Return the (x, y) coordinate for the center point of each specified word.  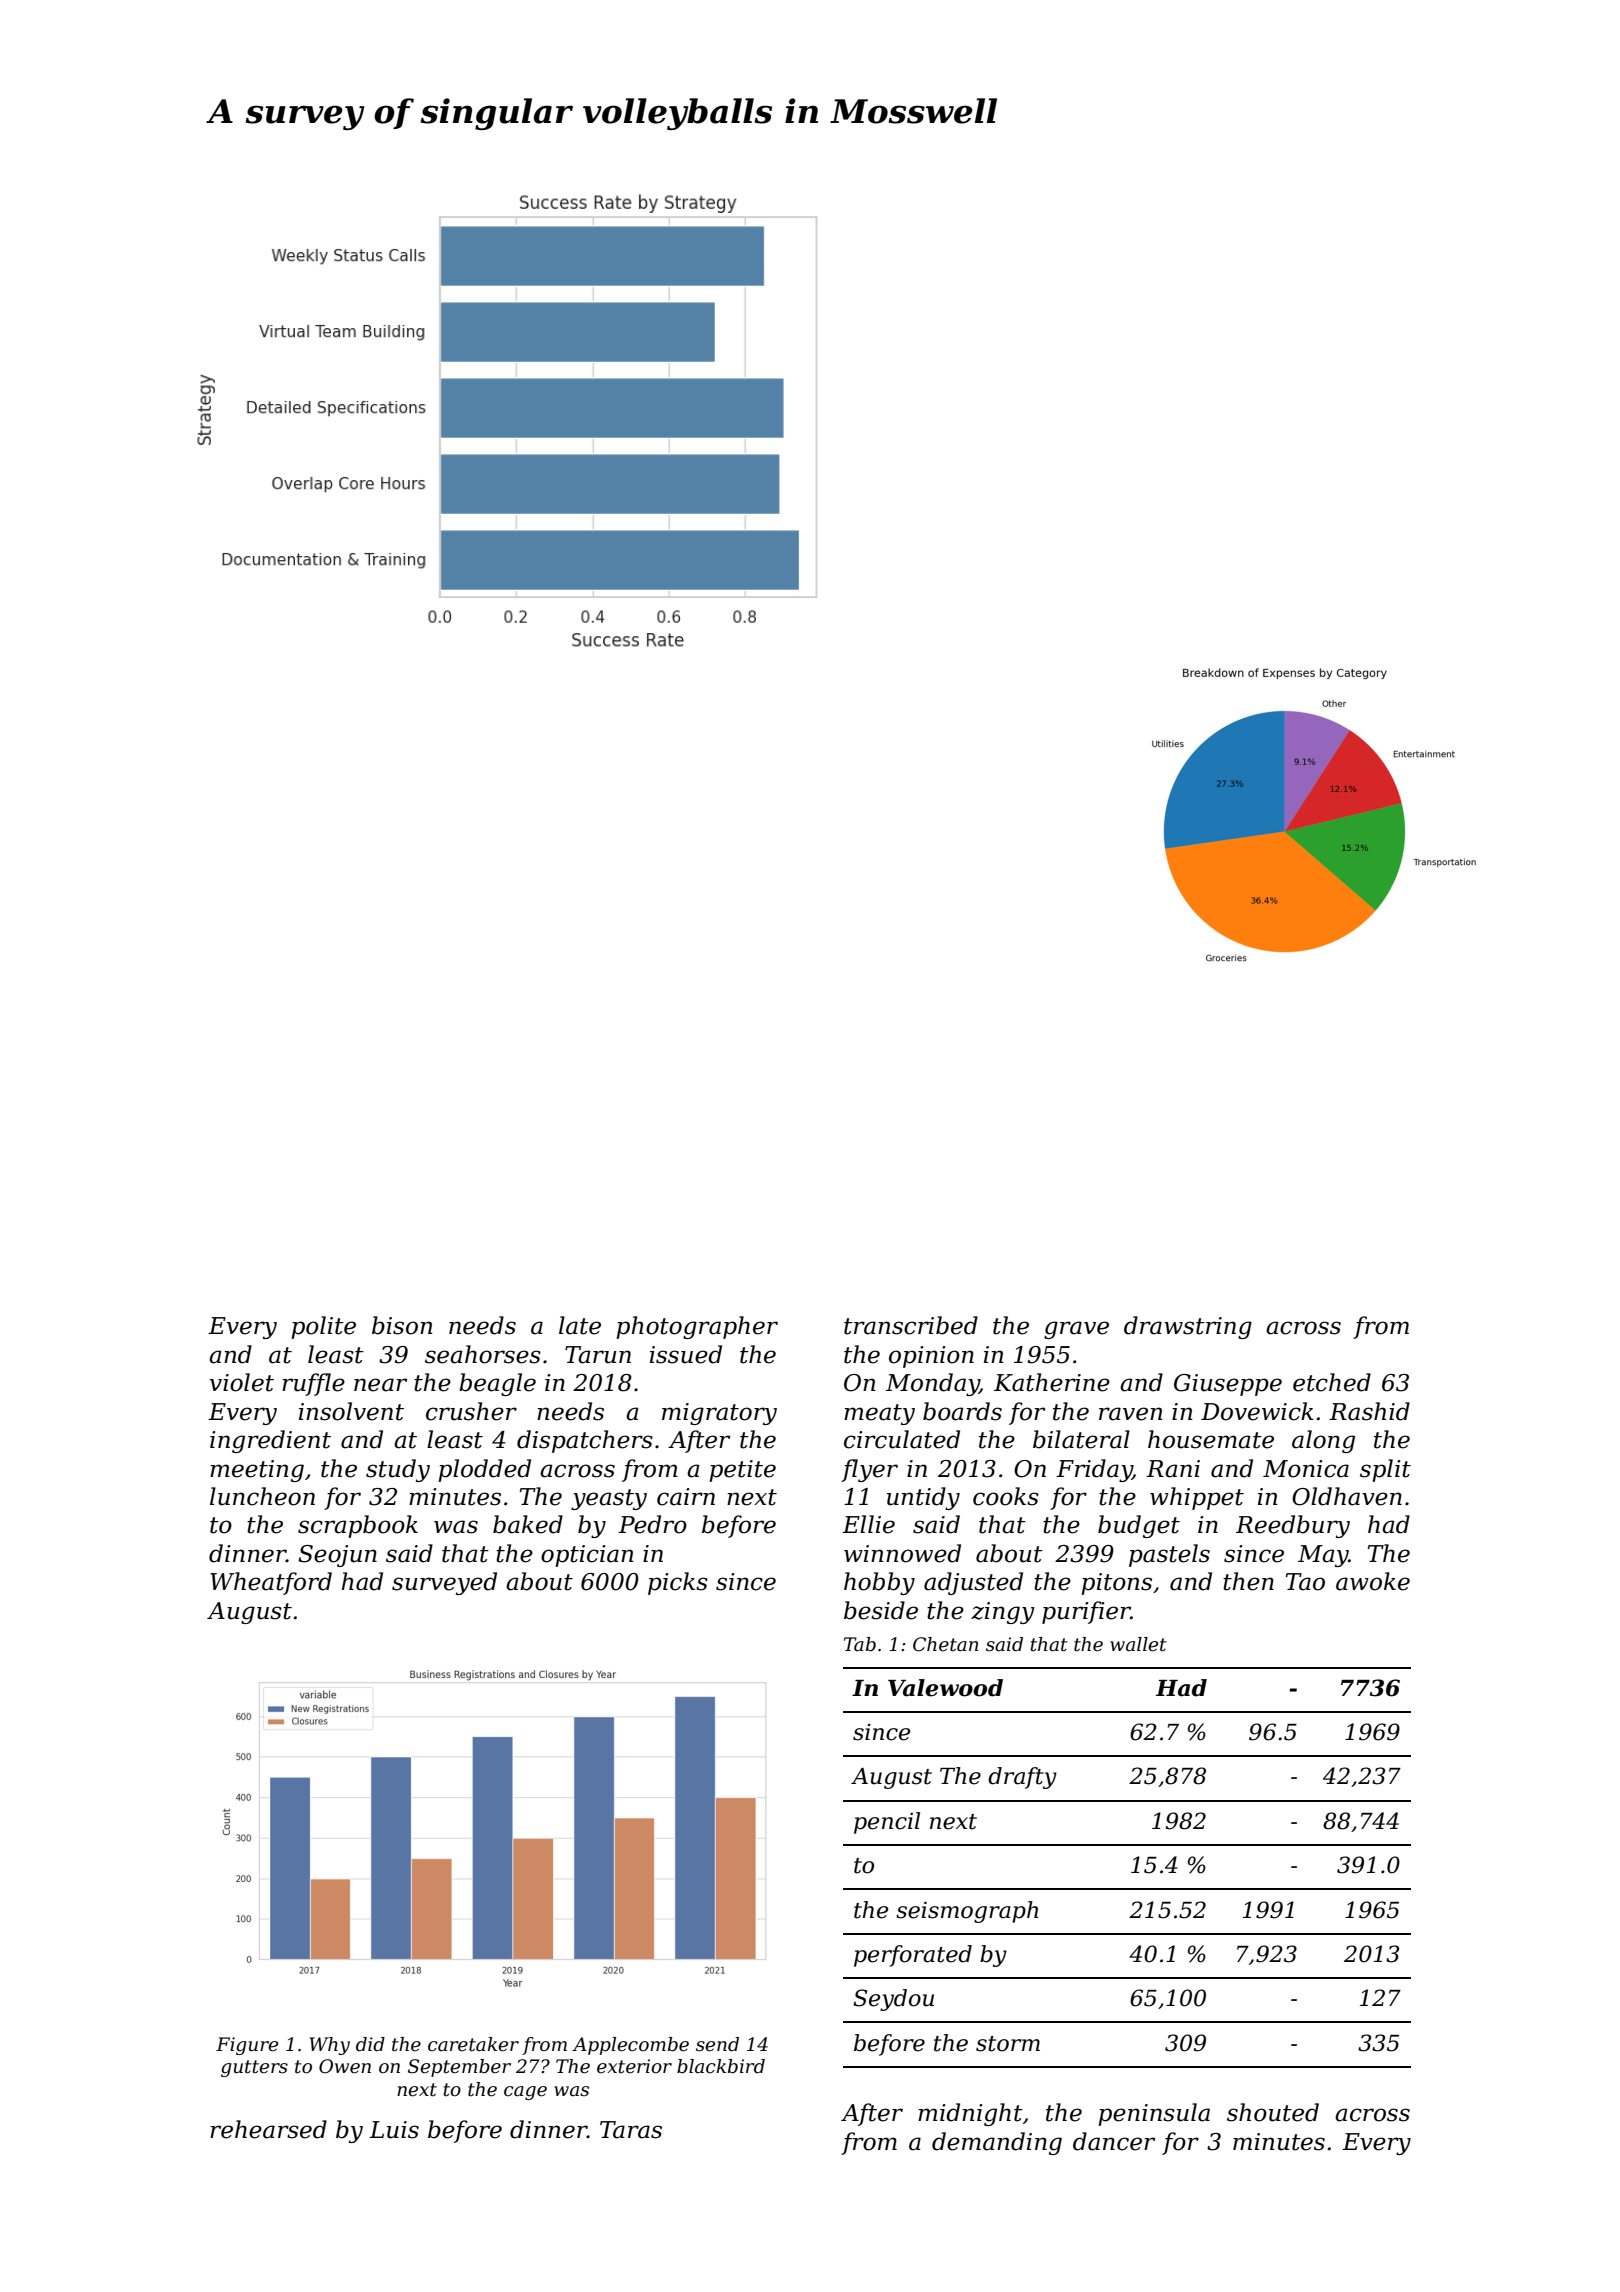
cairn (686, 1497)
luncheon (262, 1496)
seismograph (967, 1912)
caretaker (473, 2044)
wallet (1138, 1644)
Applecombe (630, 2046)
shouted (1273, 2112)
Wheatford (271, 1583)
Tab (860, 1644)
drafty (1022, 1778)
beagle (497, 1384)
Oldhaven (1347, 1496)
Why (330, 2046)
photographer (697, 1327)
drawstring (1188, 1327)
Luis (394, 2130)
